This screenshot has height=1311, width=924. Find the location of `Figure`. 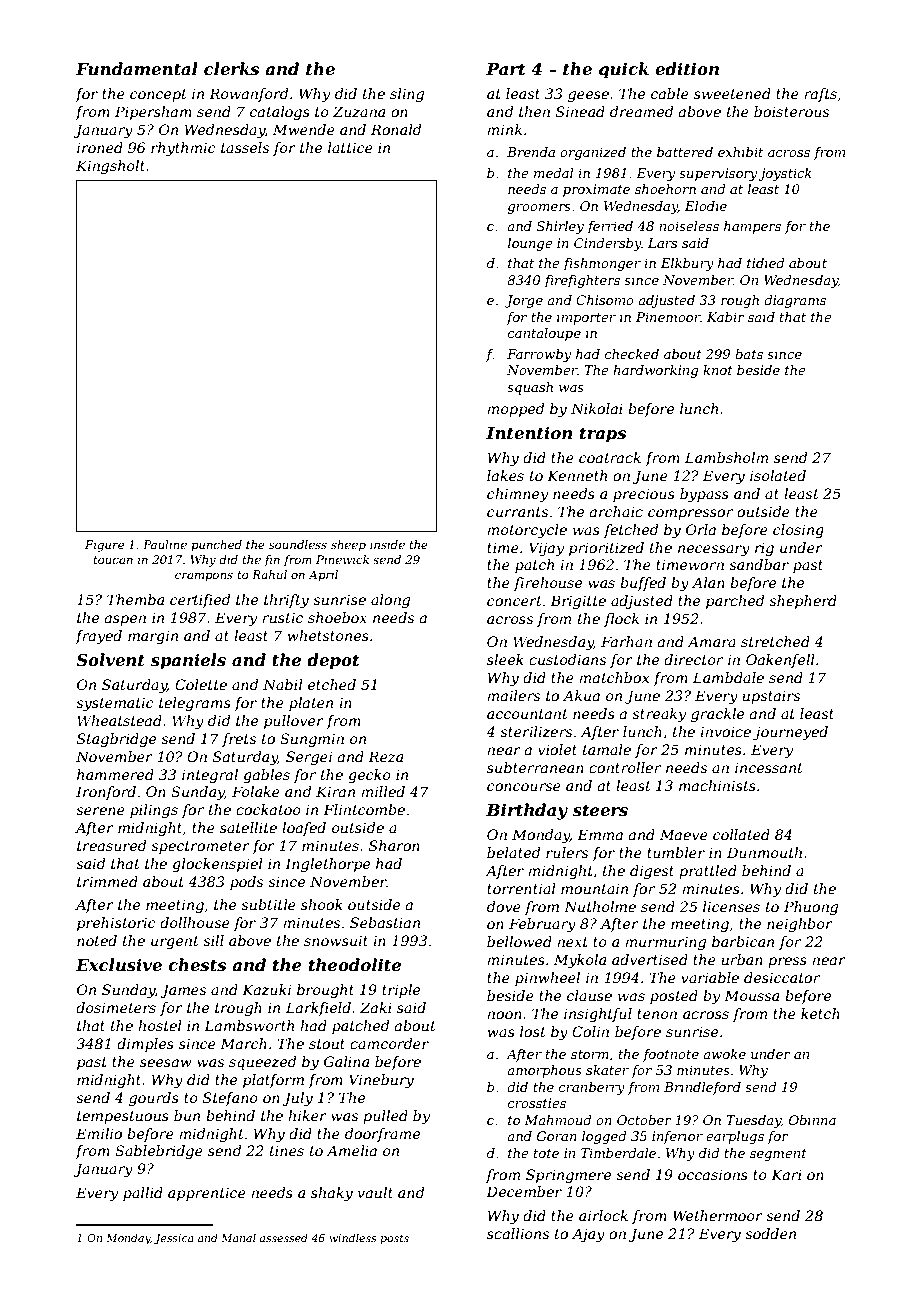

Figure is located at coordinates (104, 546).
